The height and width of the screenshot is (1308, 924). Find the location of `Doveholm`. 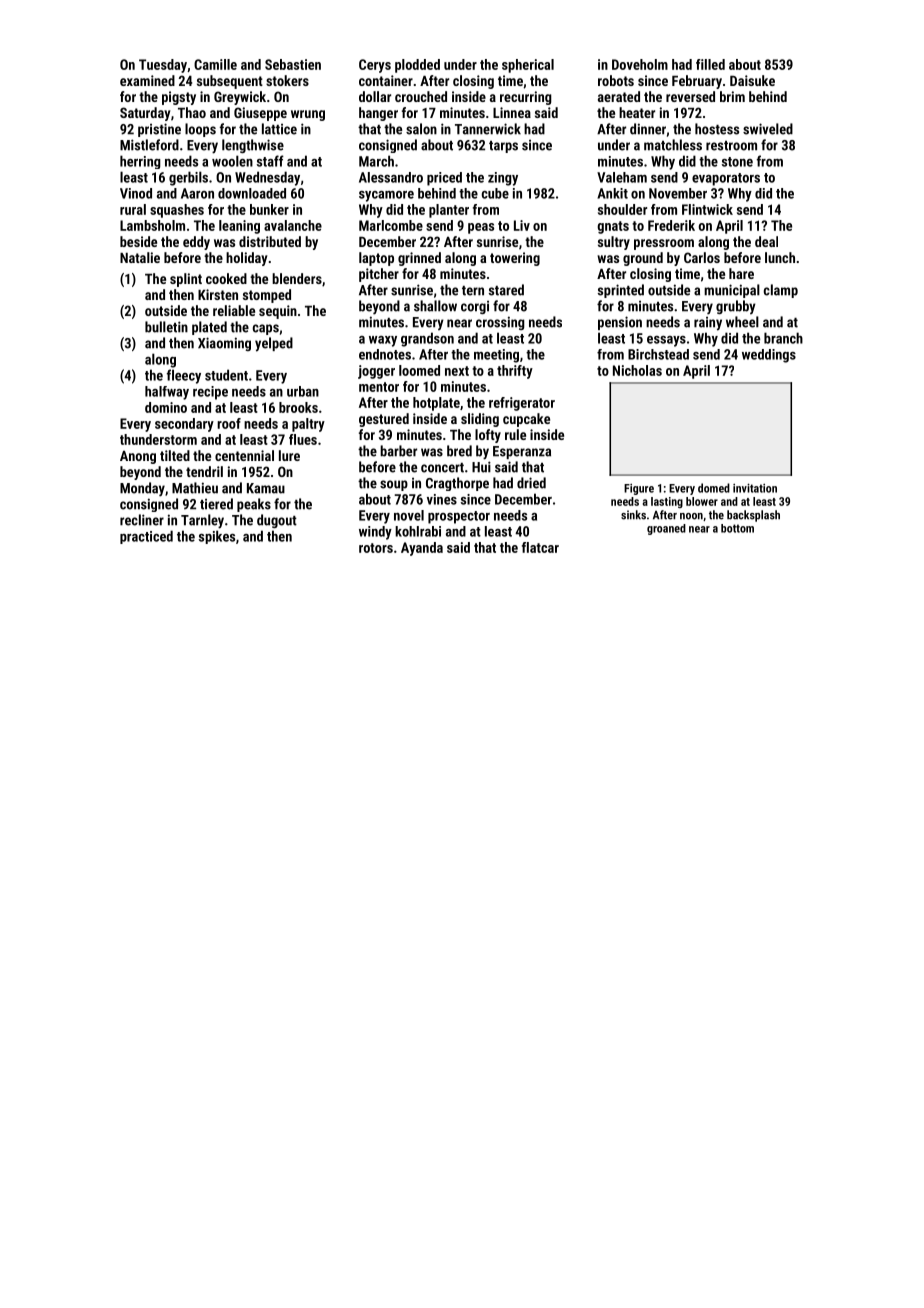

Doveholm is located at coordinates (640, 64).
